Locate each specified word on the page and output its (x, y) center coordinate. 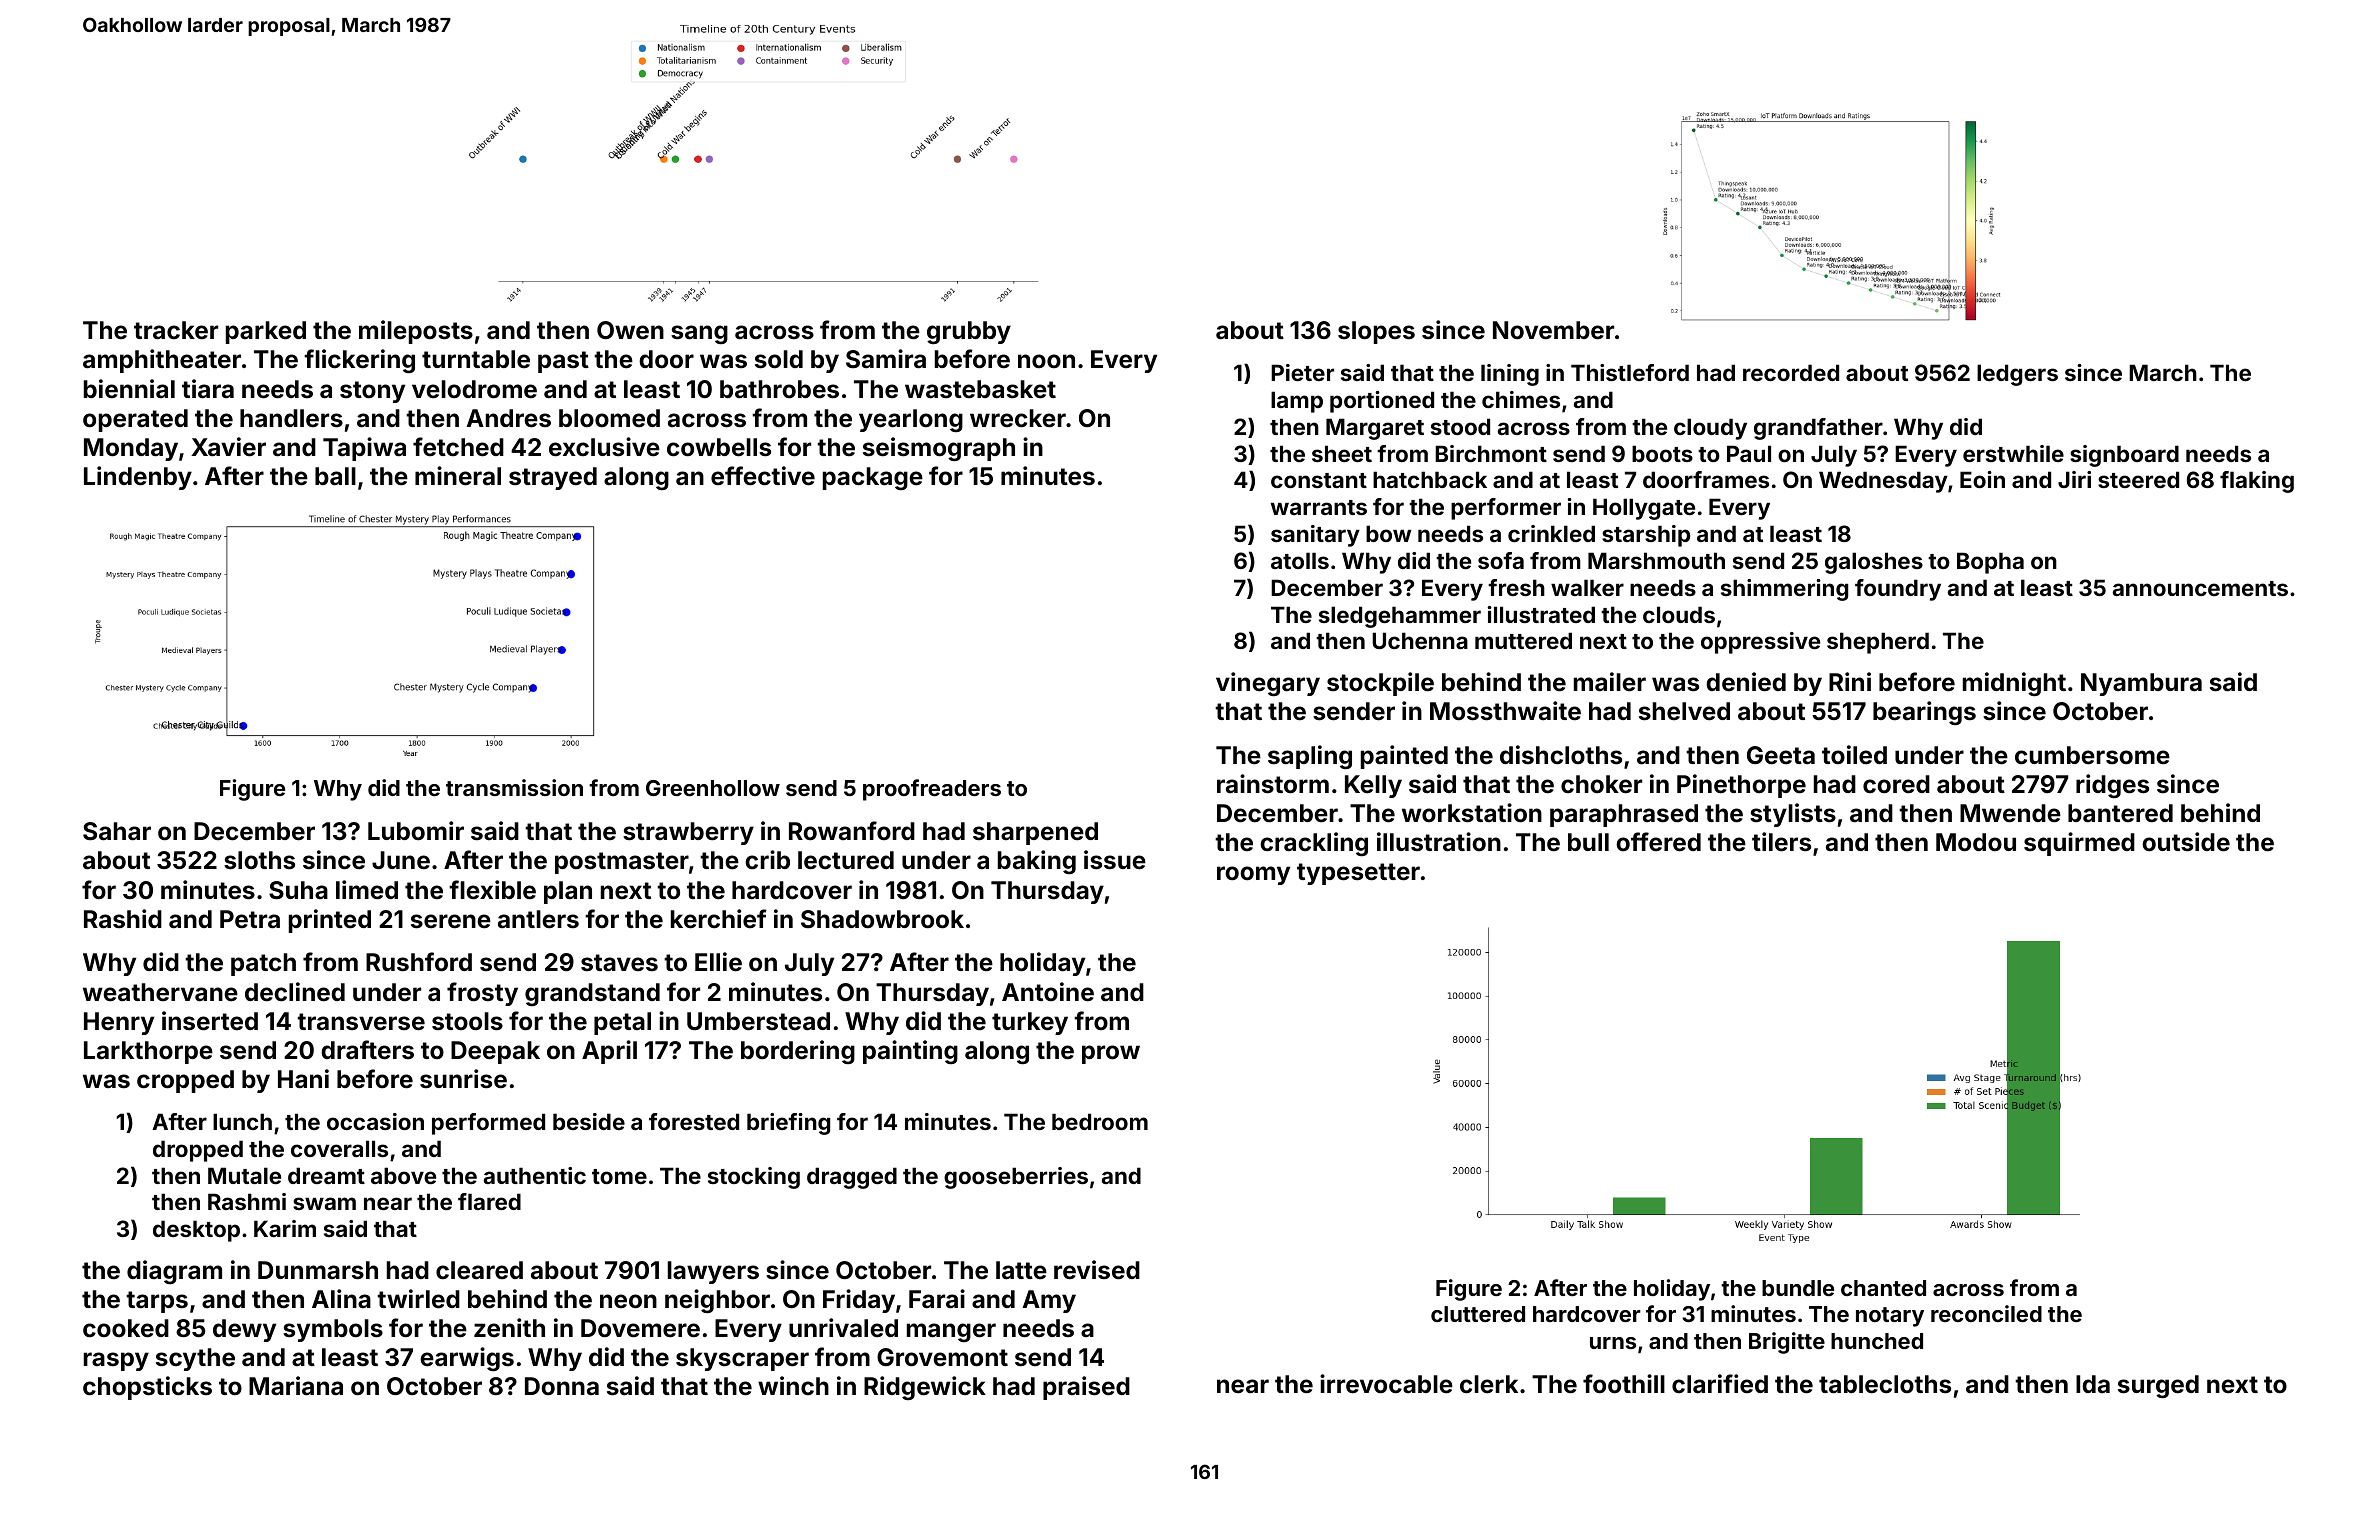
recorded (1791, 372)
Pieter (1302, 372)
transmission (514, 787)
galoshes (1874, 563)
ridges (2112, 786)
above (403, 1175)
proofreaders (932, 790)
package (873, 478)
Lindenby (138, 478)
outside (2186, 842)
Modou (1976, 842)
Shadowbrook (882, 919)
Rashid (123, 919)
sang (699, 334)
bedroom (1100, 1121)
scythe (195, 1359)
